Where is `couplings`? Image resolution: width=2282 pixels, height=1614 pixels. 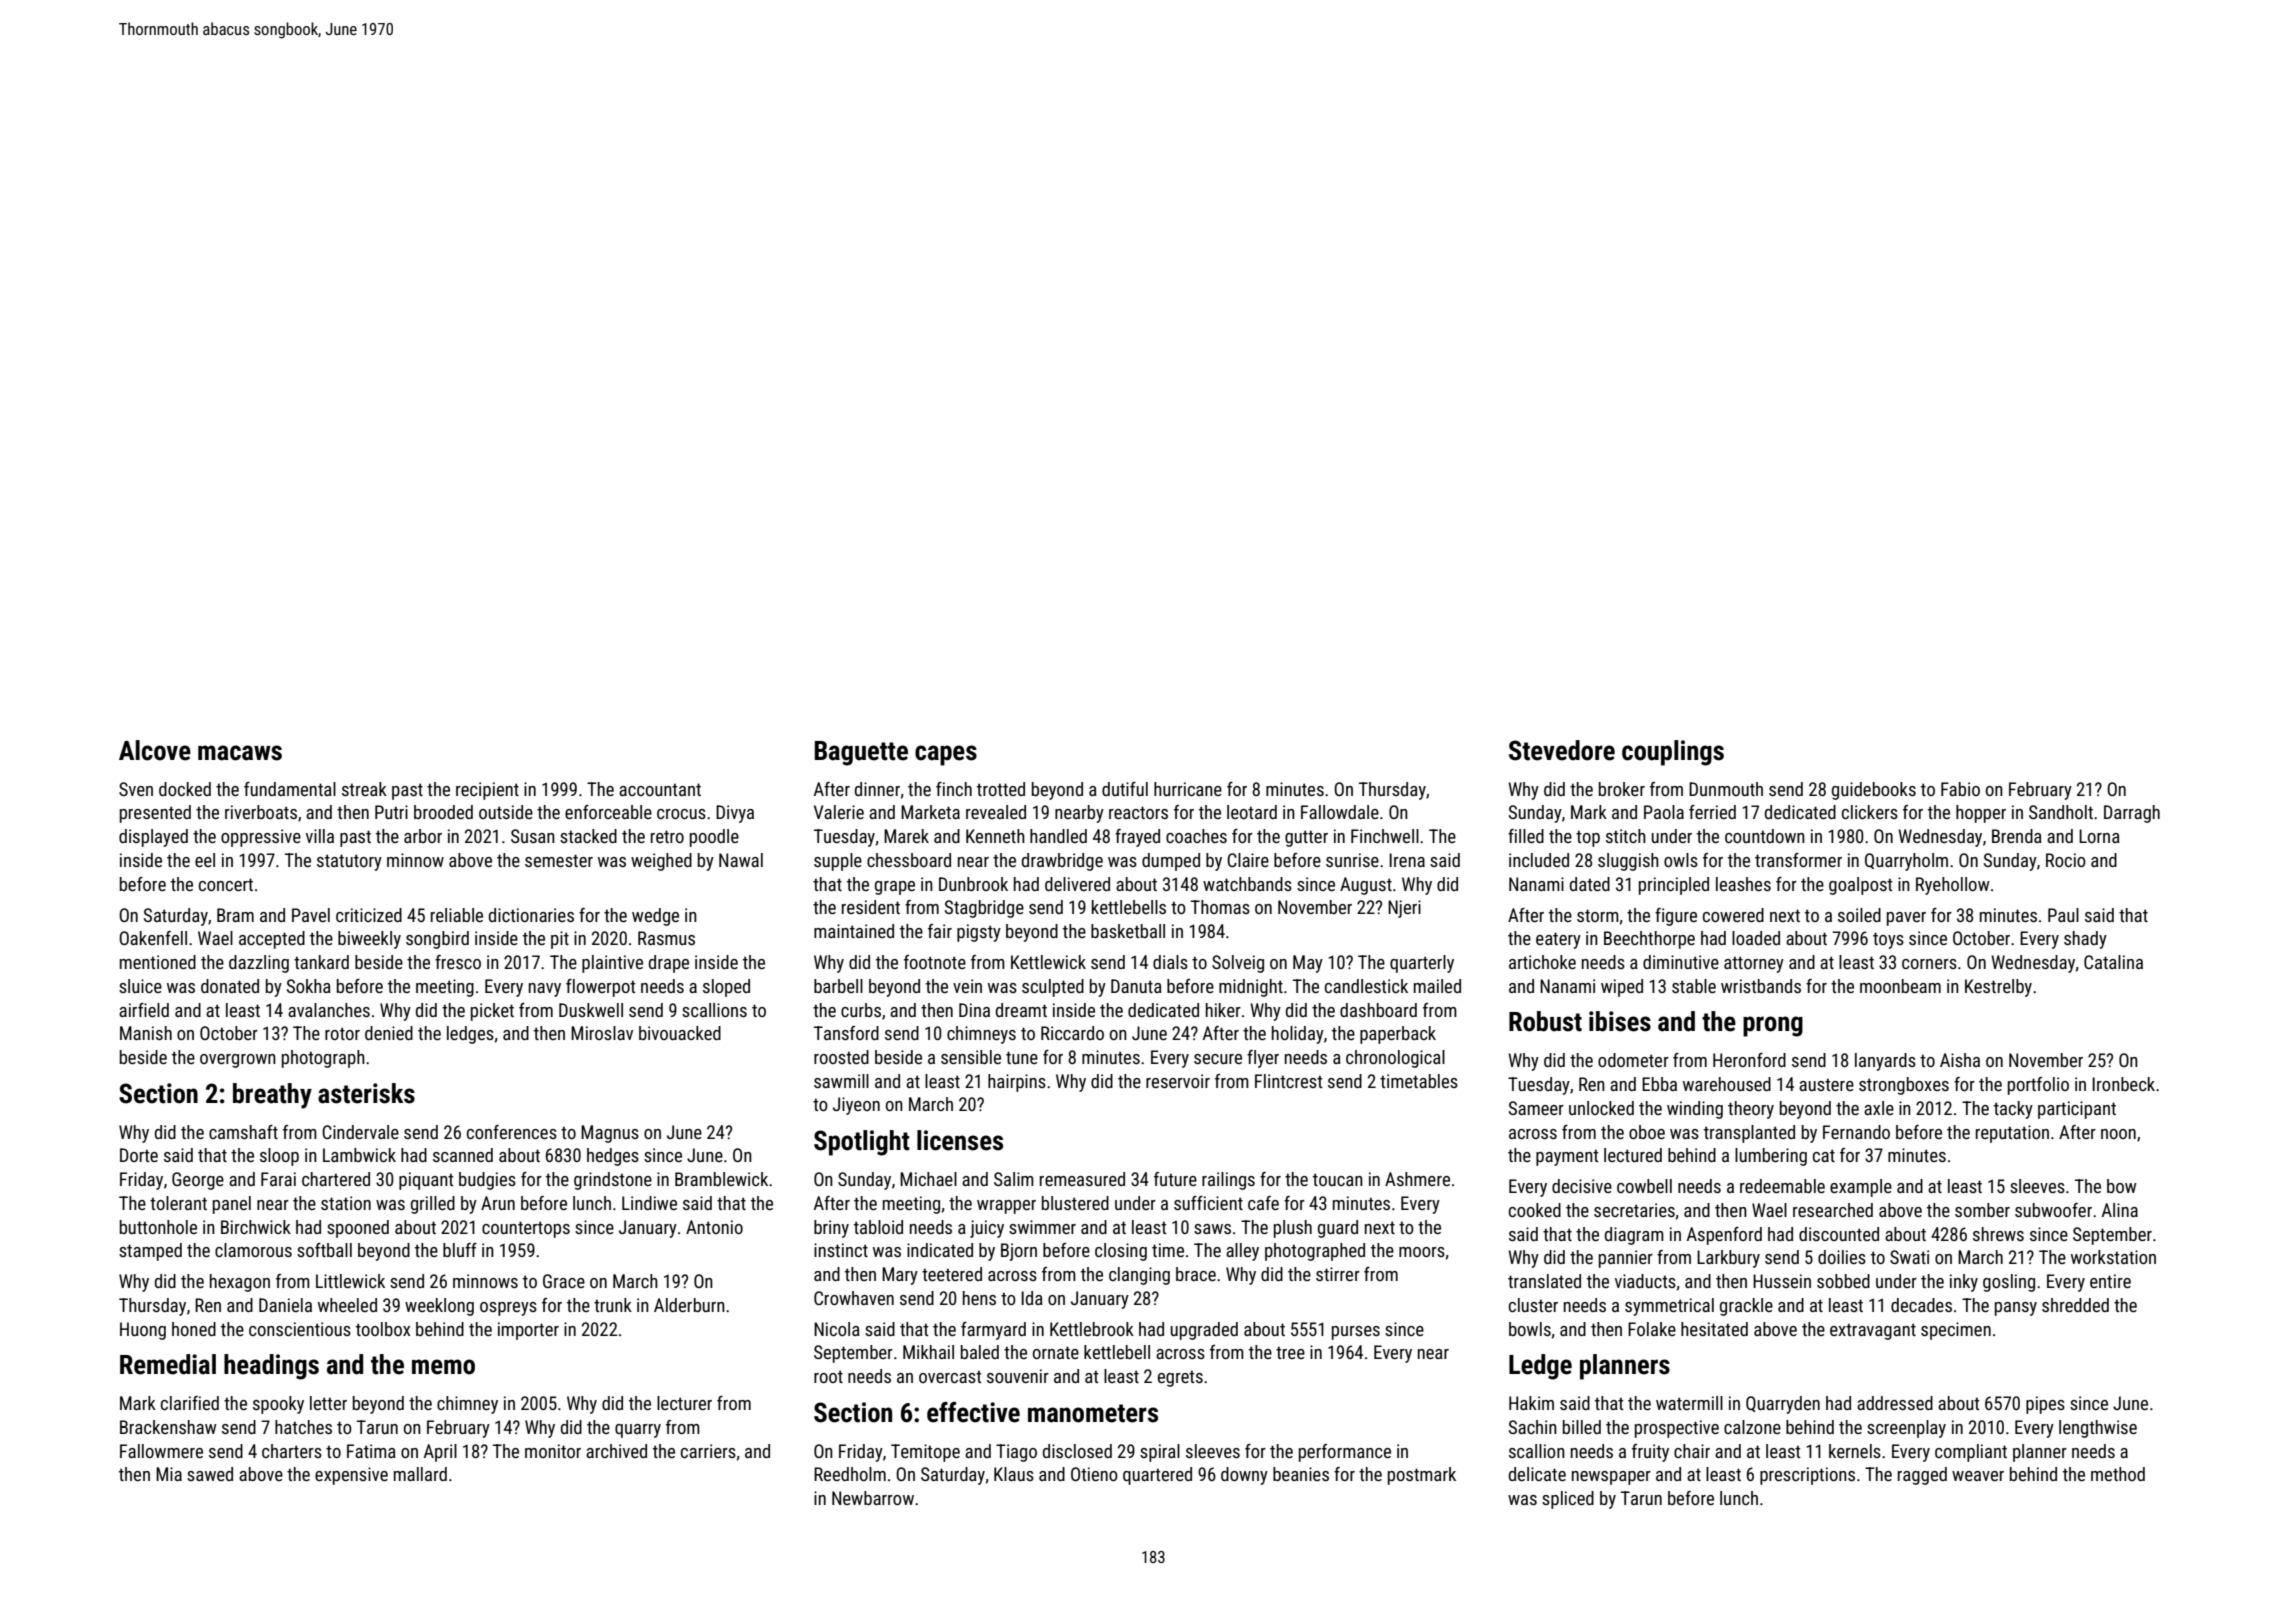
couplings is located at coordinates (1673, 753).
